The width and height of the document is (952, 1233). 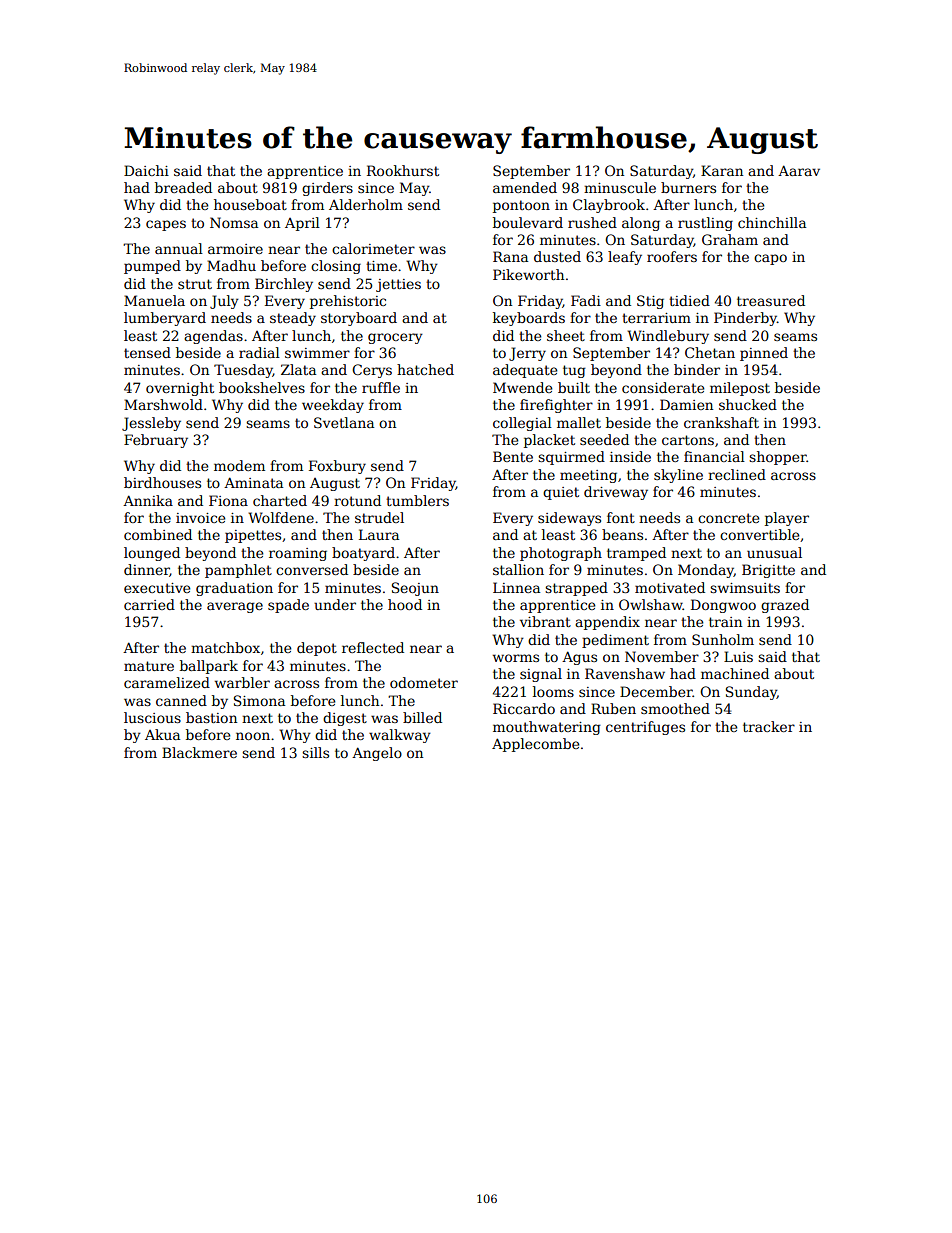 What do you see at coordinates (166, 225) in the document?
I see `capes` at bounding box center [166, 225].
